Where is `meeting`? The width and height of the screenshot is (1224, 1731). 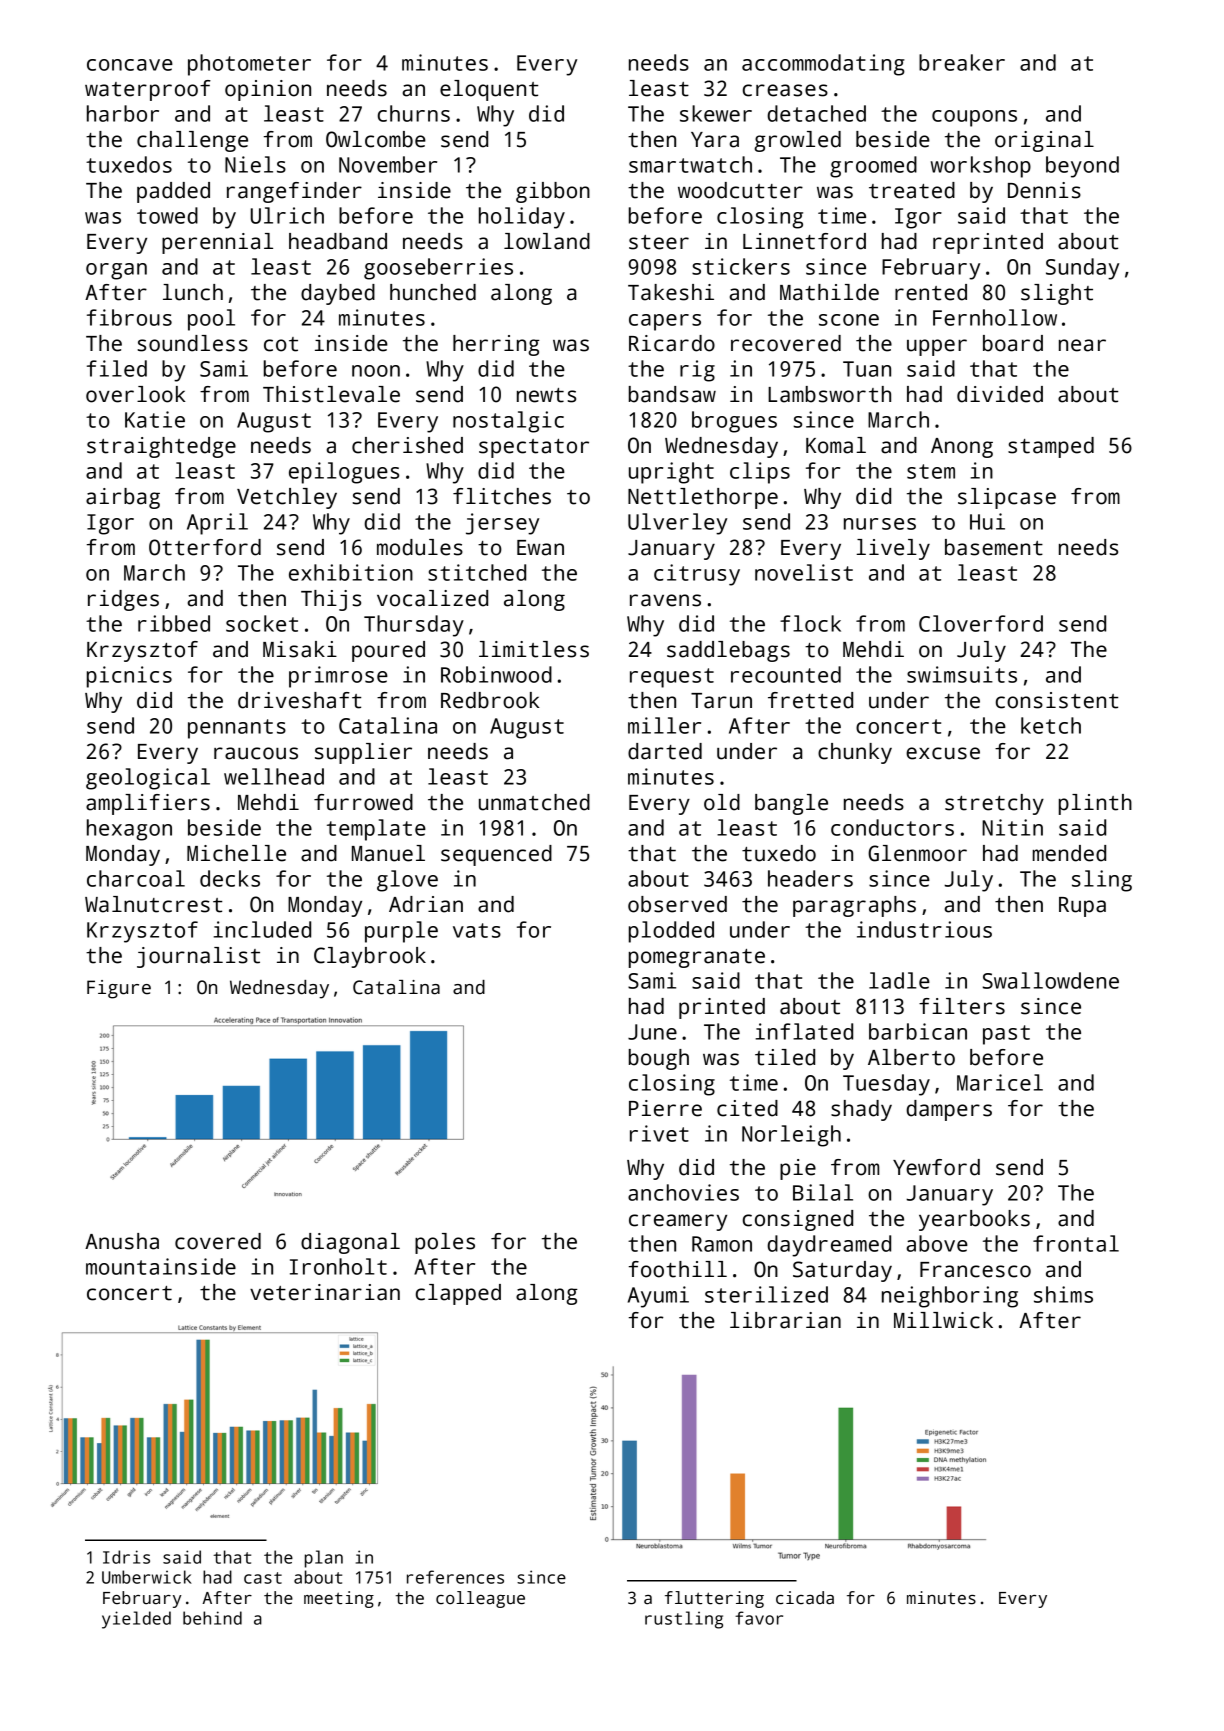
meeting is located at coordinates (339, 1599).
